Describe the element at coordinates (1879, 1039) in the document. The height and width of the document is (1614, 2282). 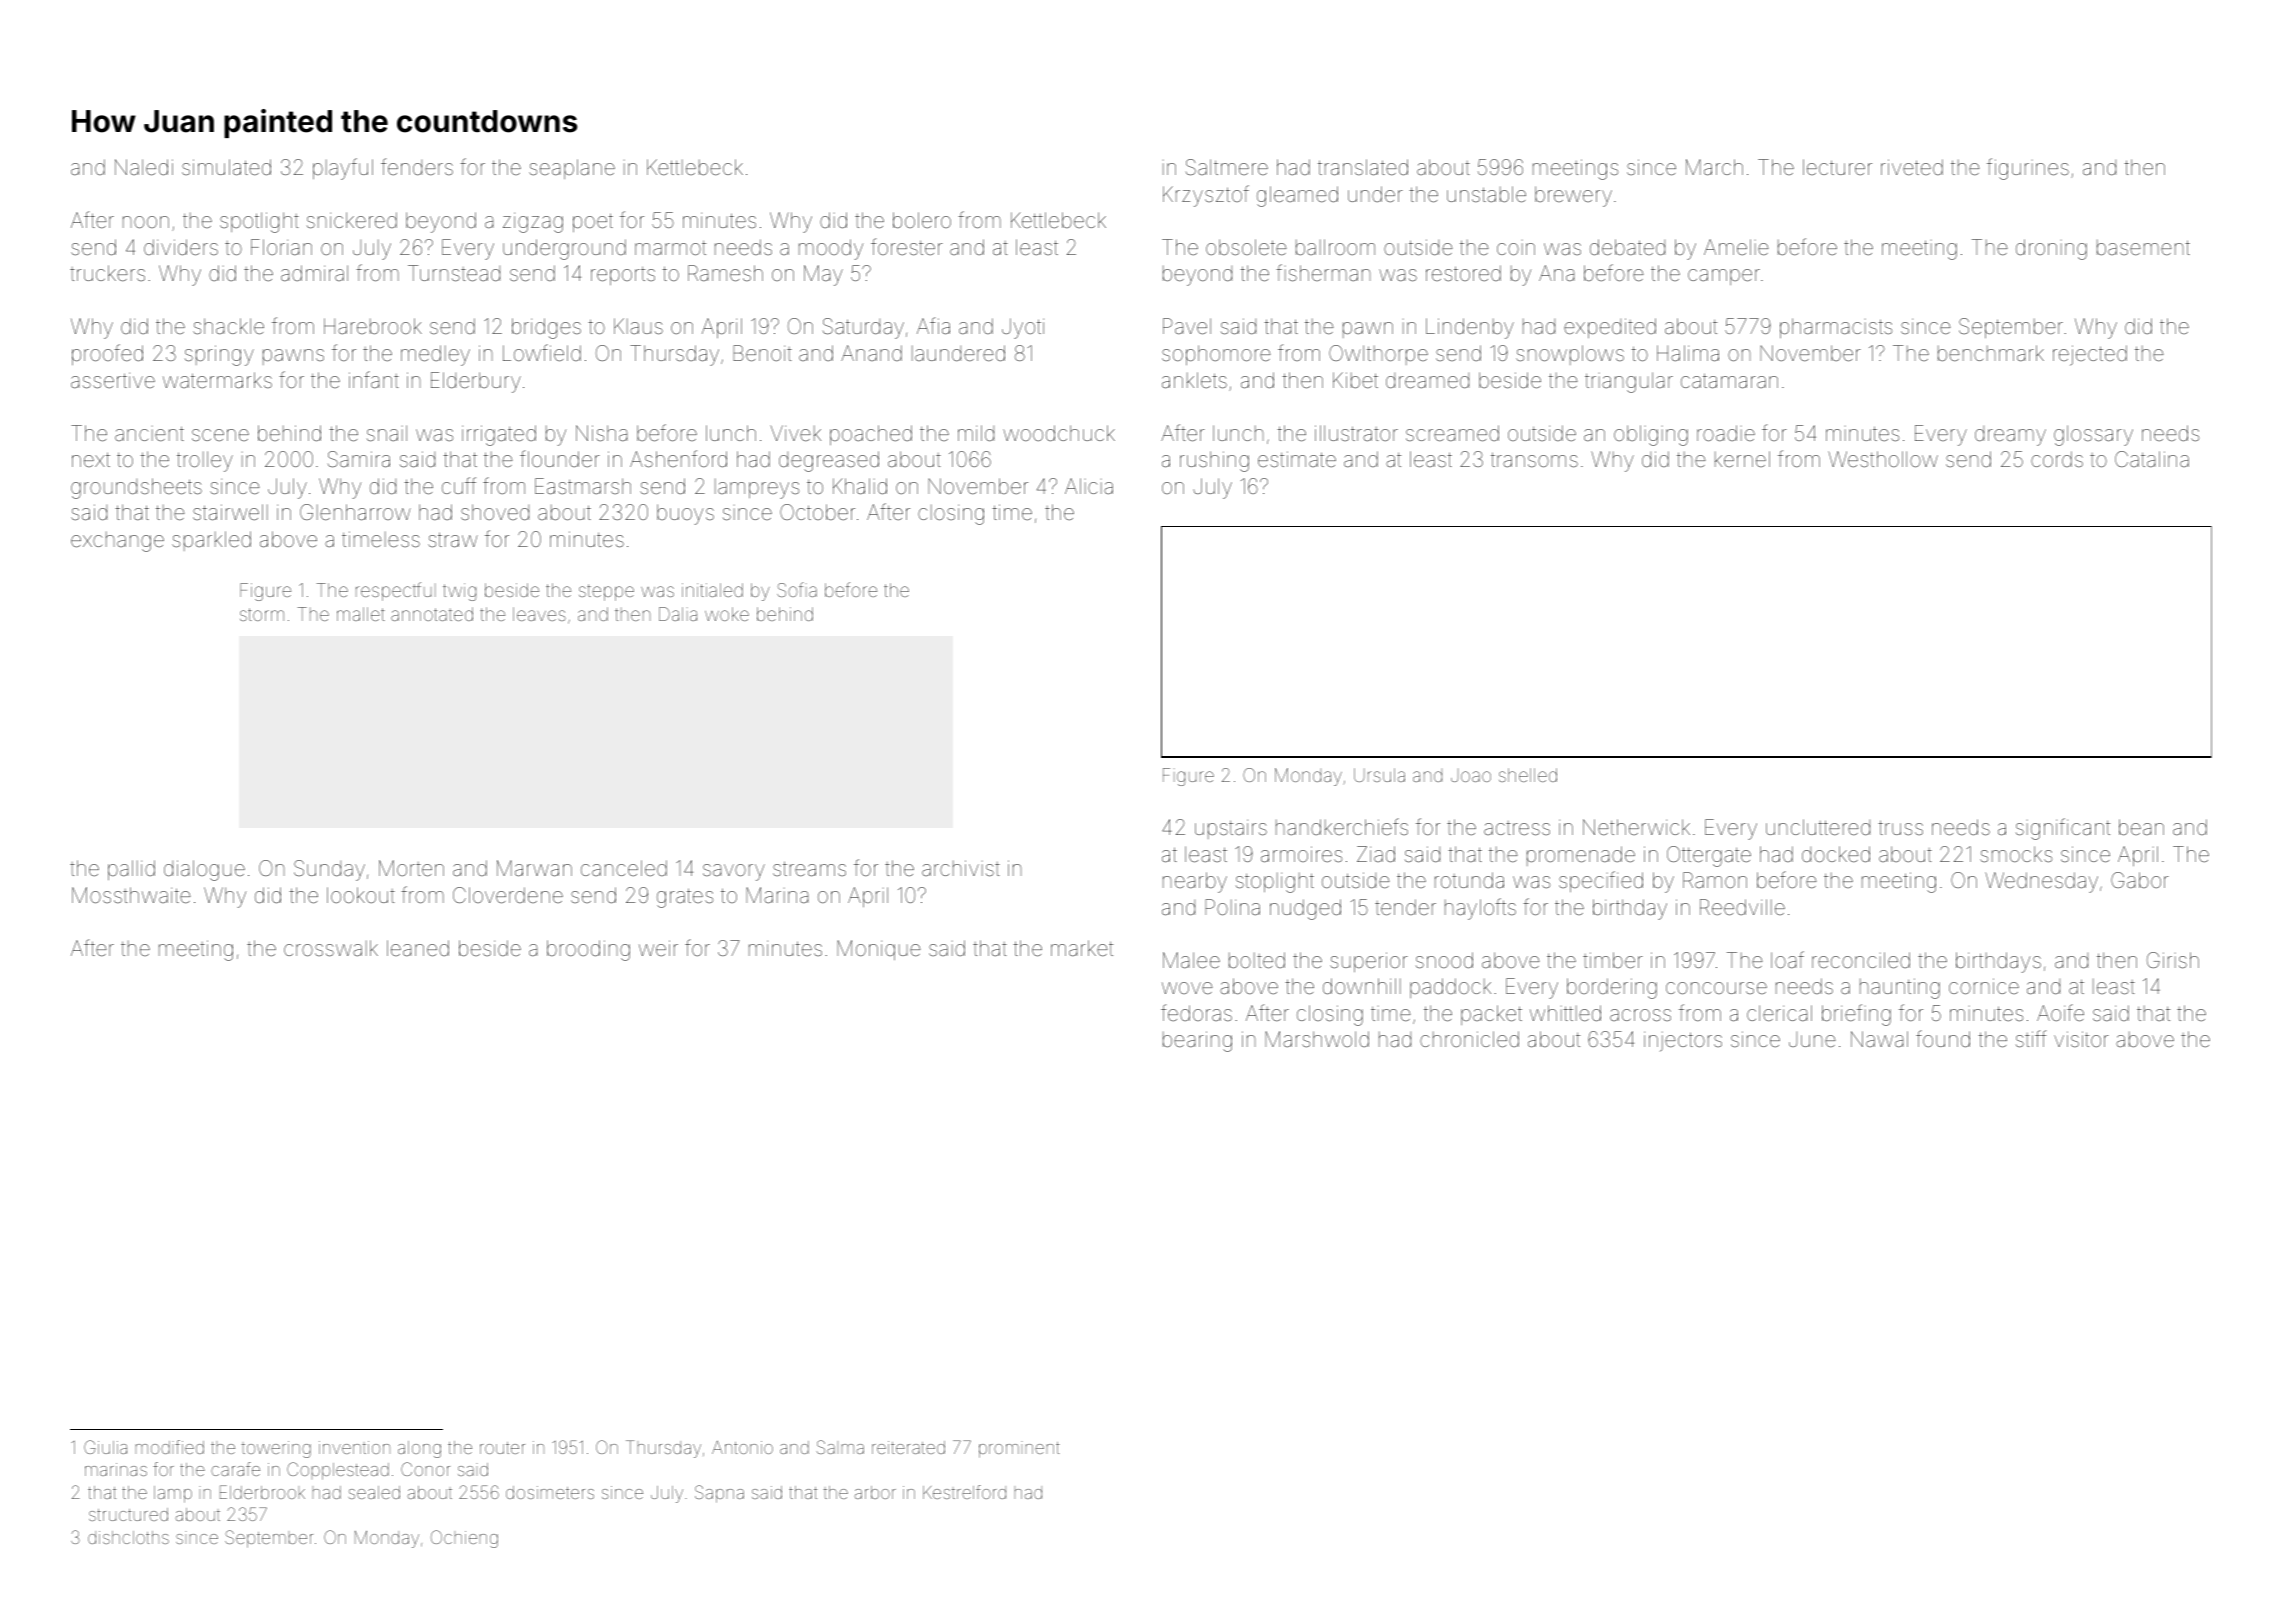
I see `Nawal` at that location.
